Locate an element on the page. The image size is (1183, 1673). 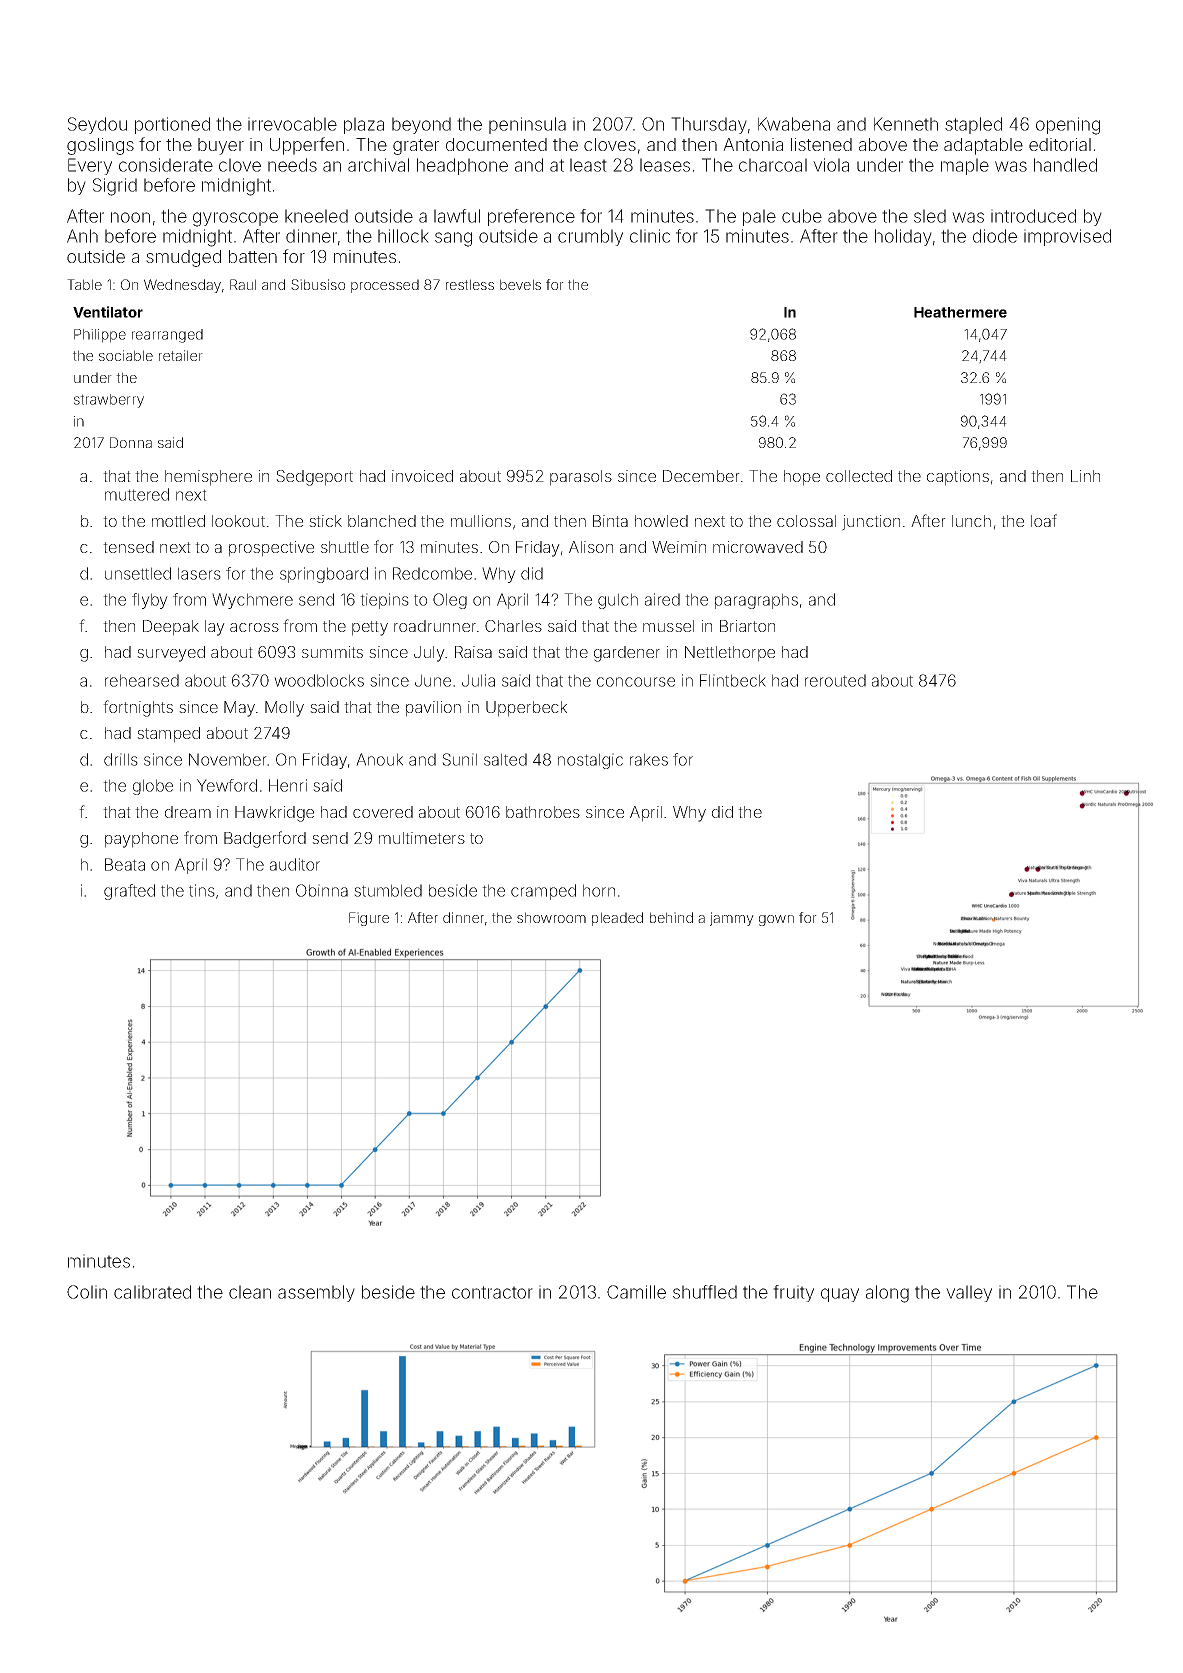
hope is located at coordinates (802, 478).
